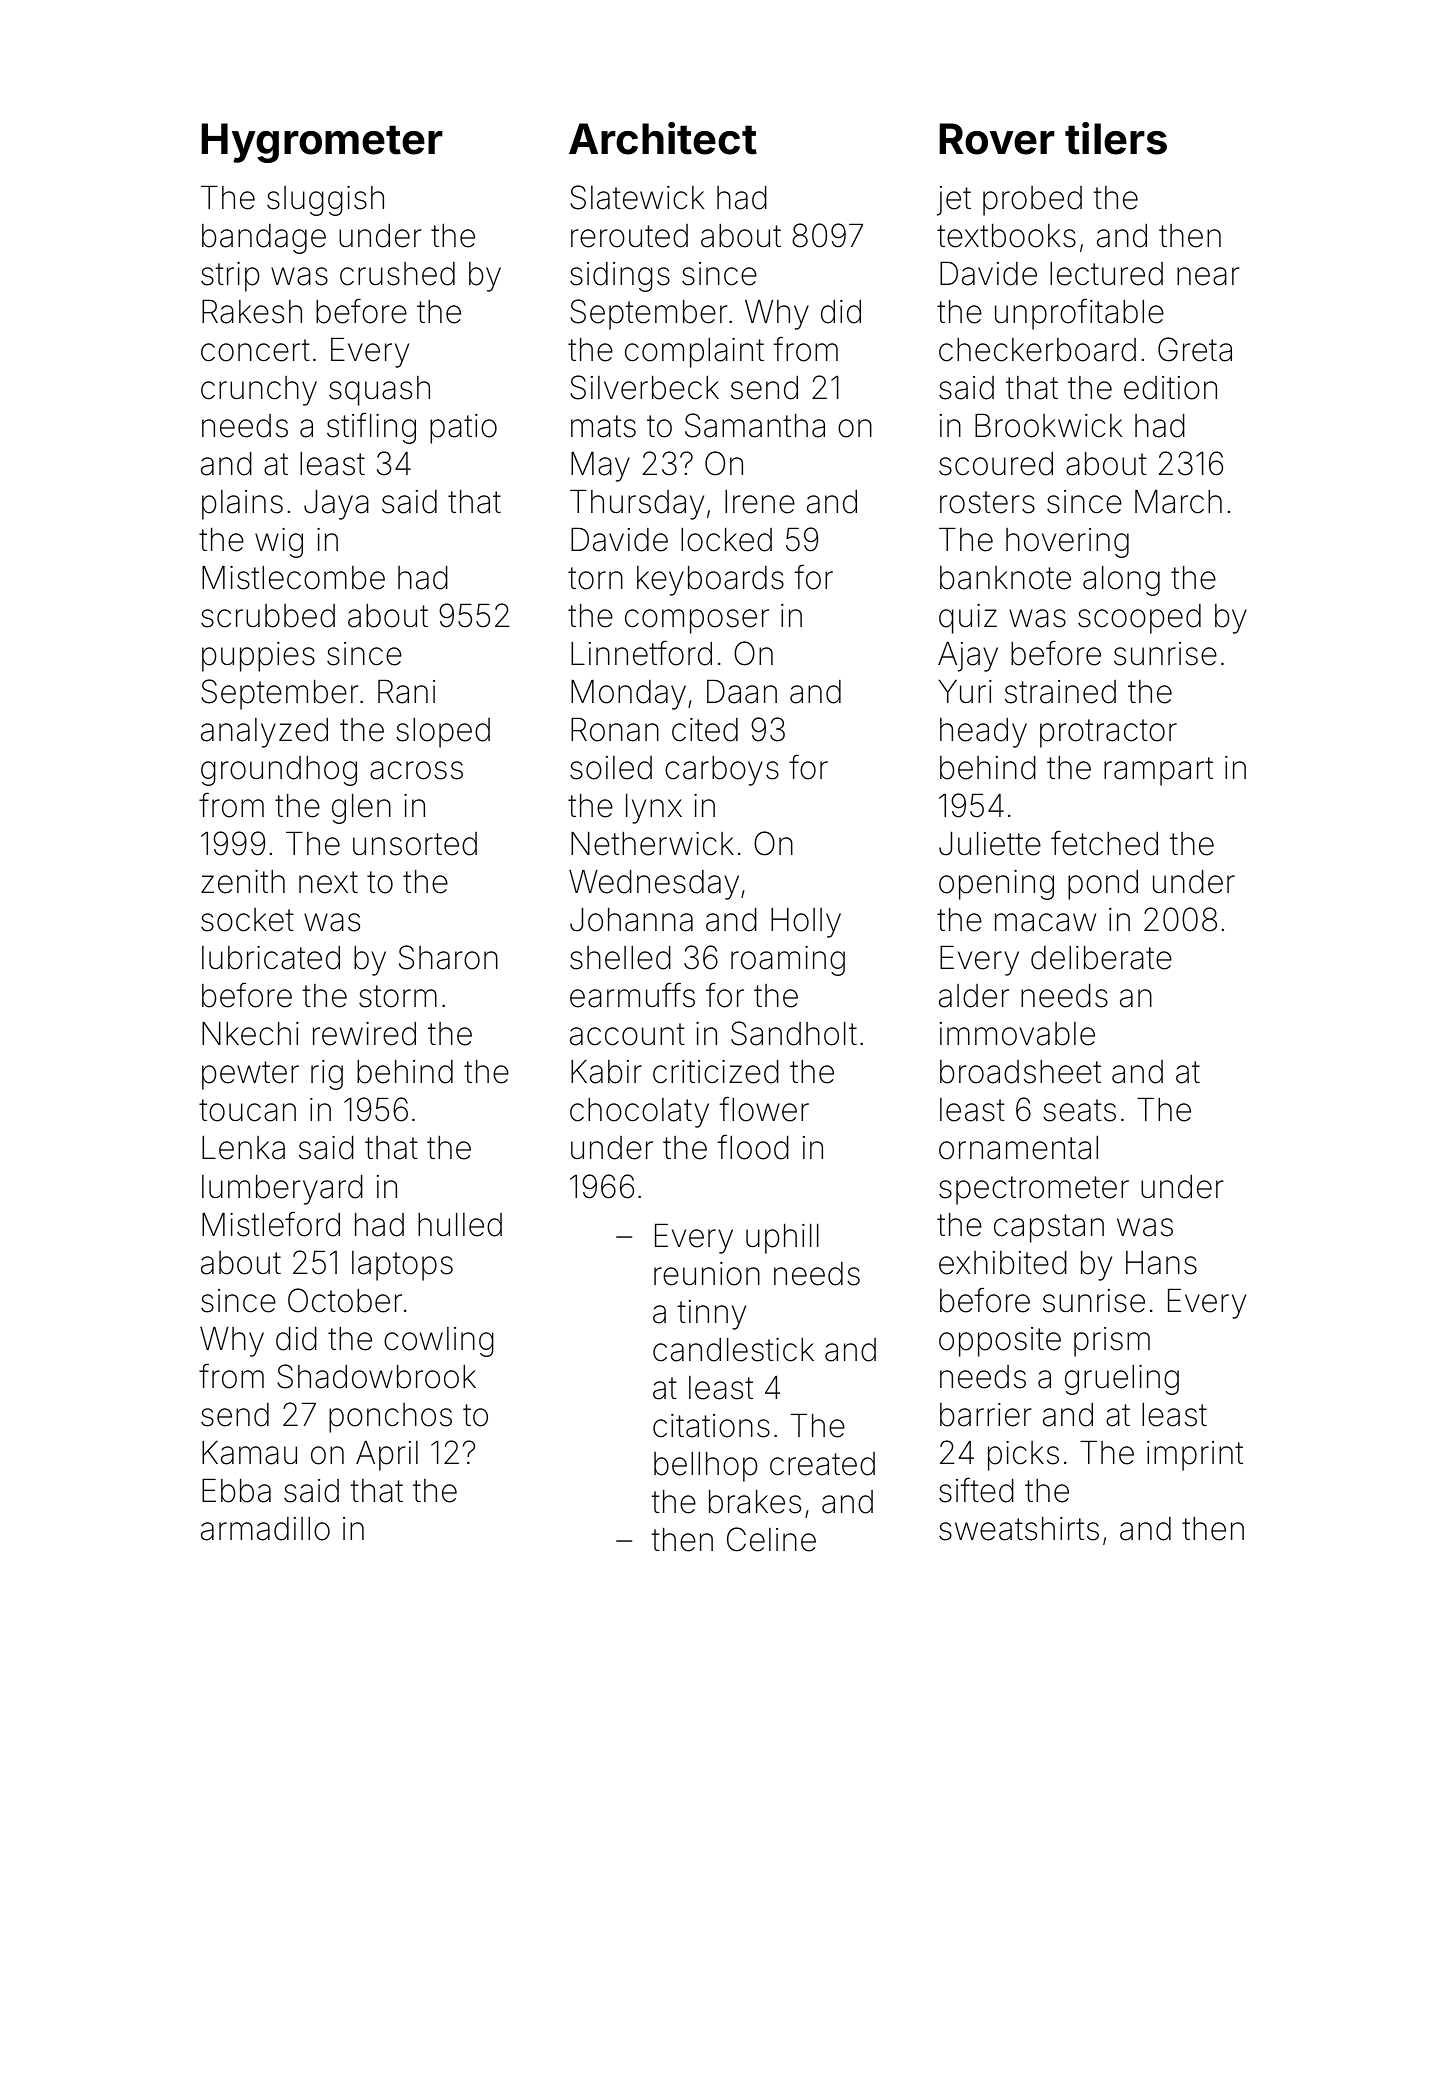 Image resolution: width=1450 pixels, height=2100 pixels. Describe the element at coordinates (629, 236) in the document. I see `rerouted` at that location.
